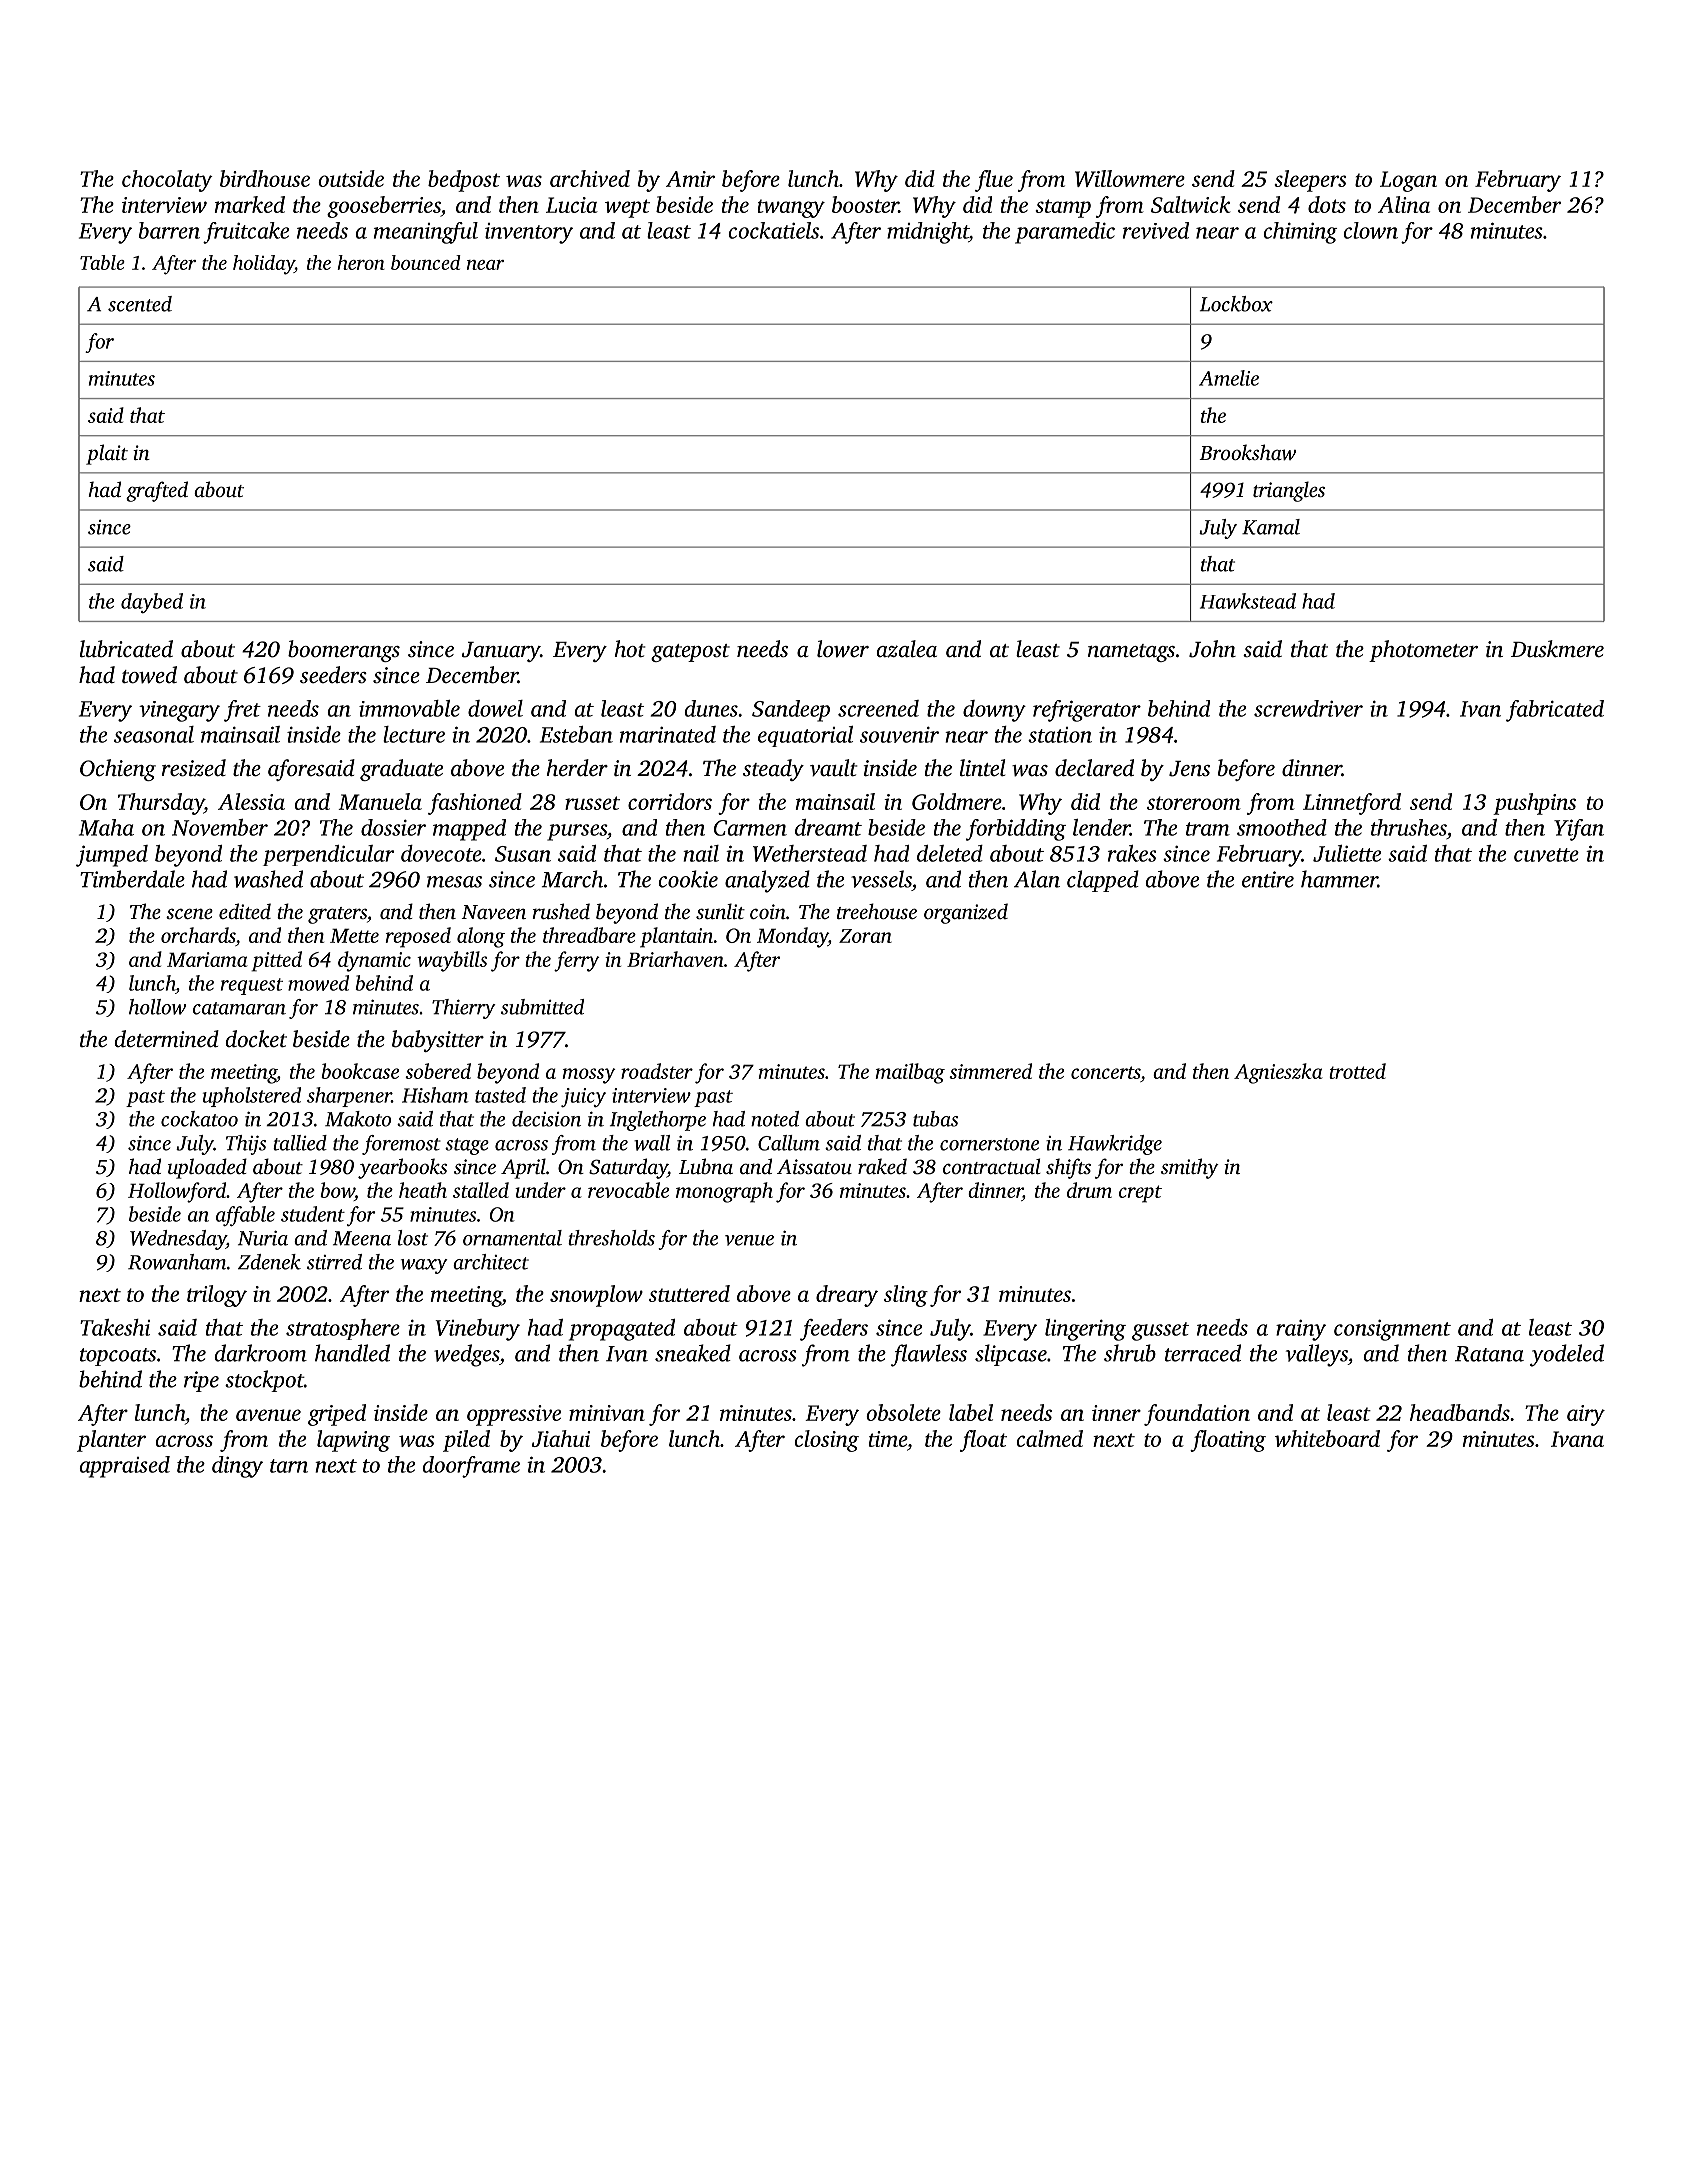  I want to click on sleepers, so click(1310, 181).
